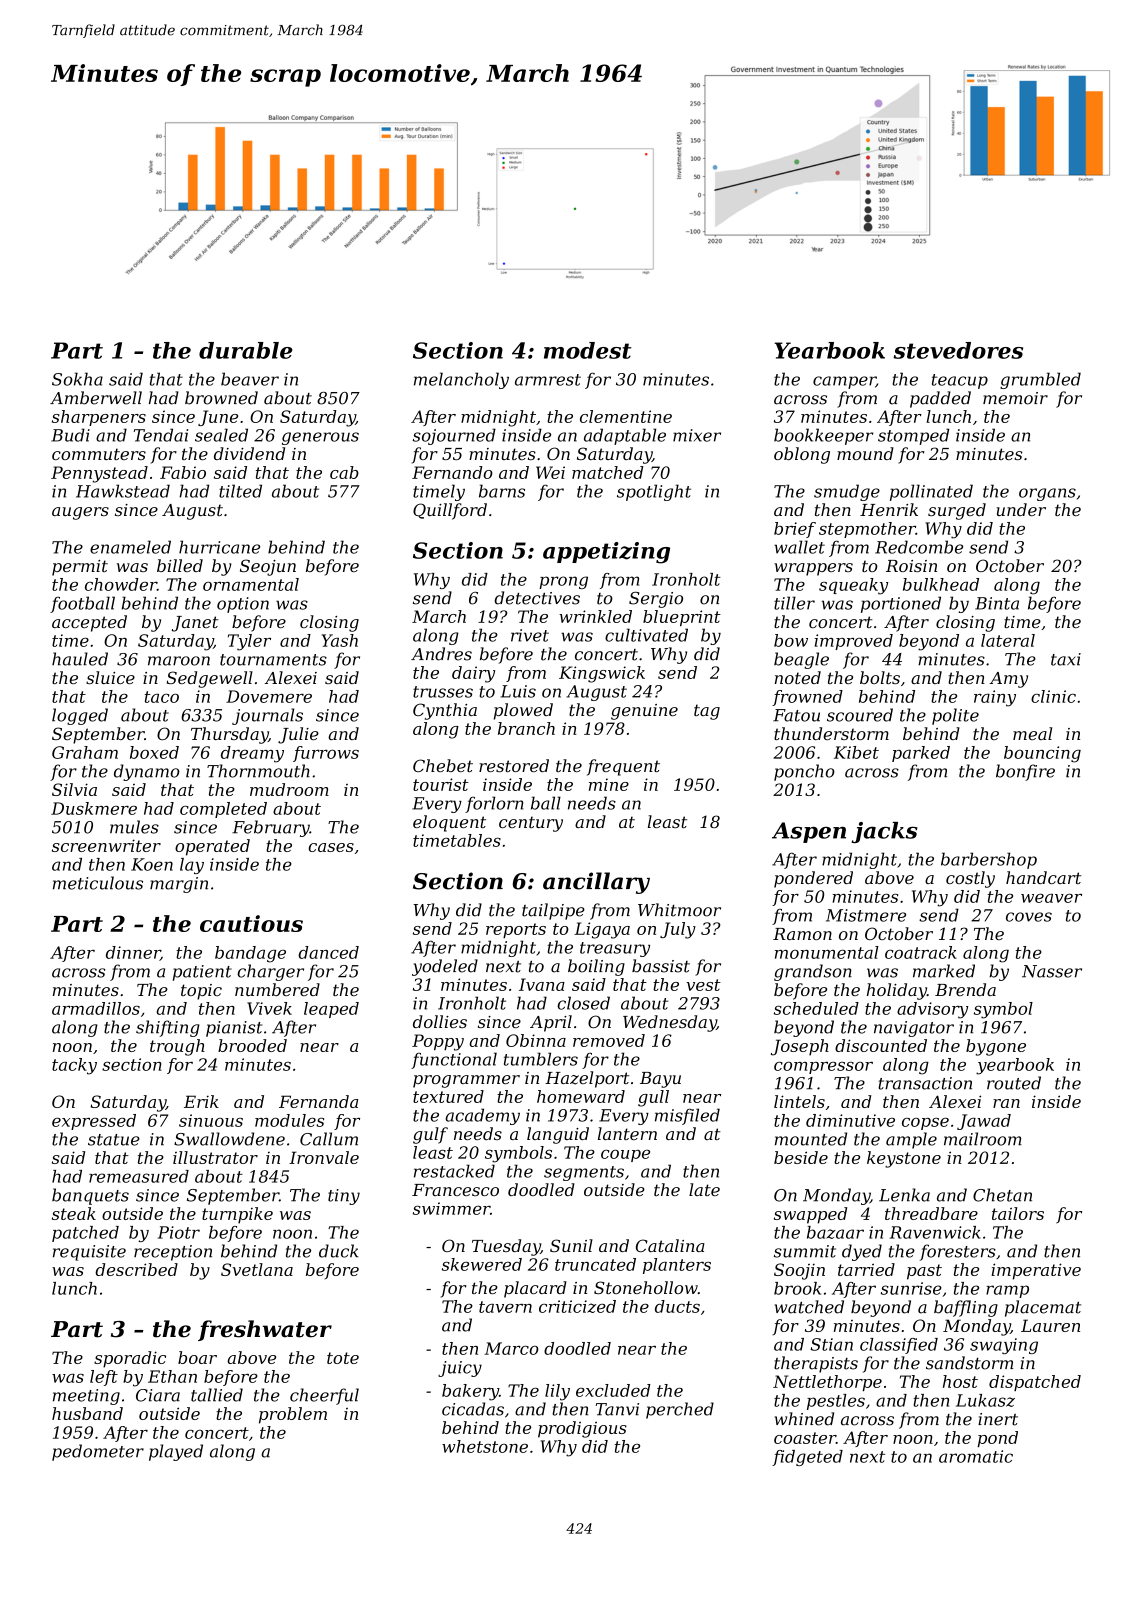  I want to click on illustrator, so click(215, 1157).
